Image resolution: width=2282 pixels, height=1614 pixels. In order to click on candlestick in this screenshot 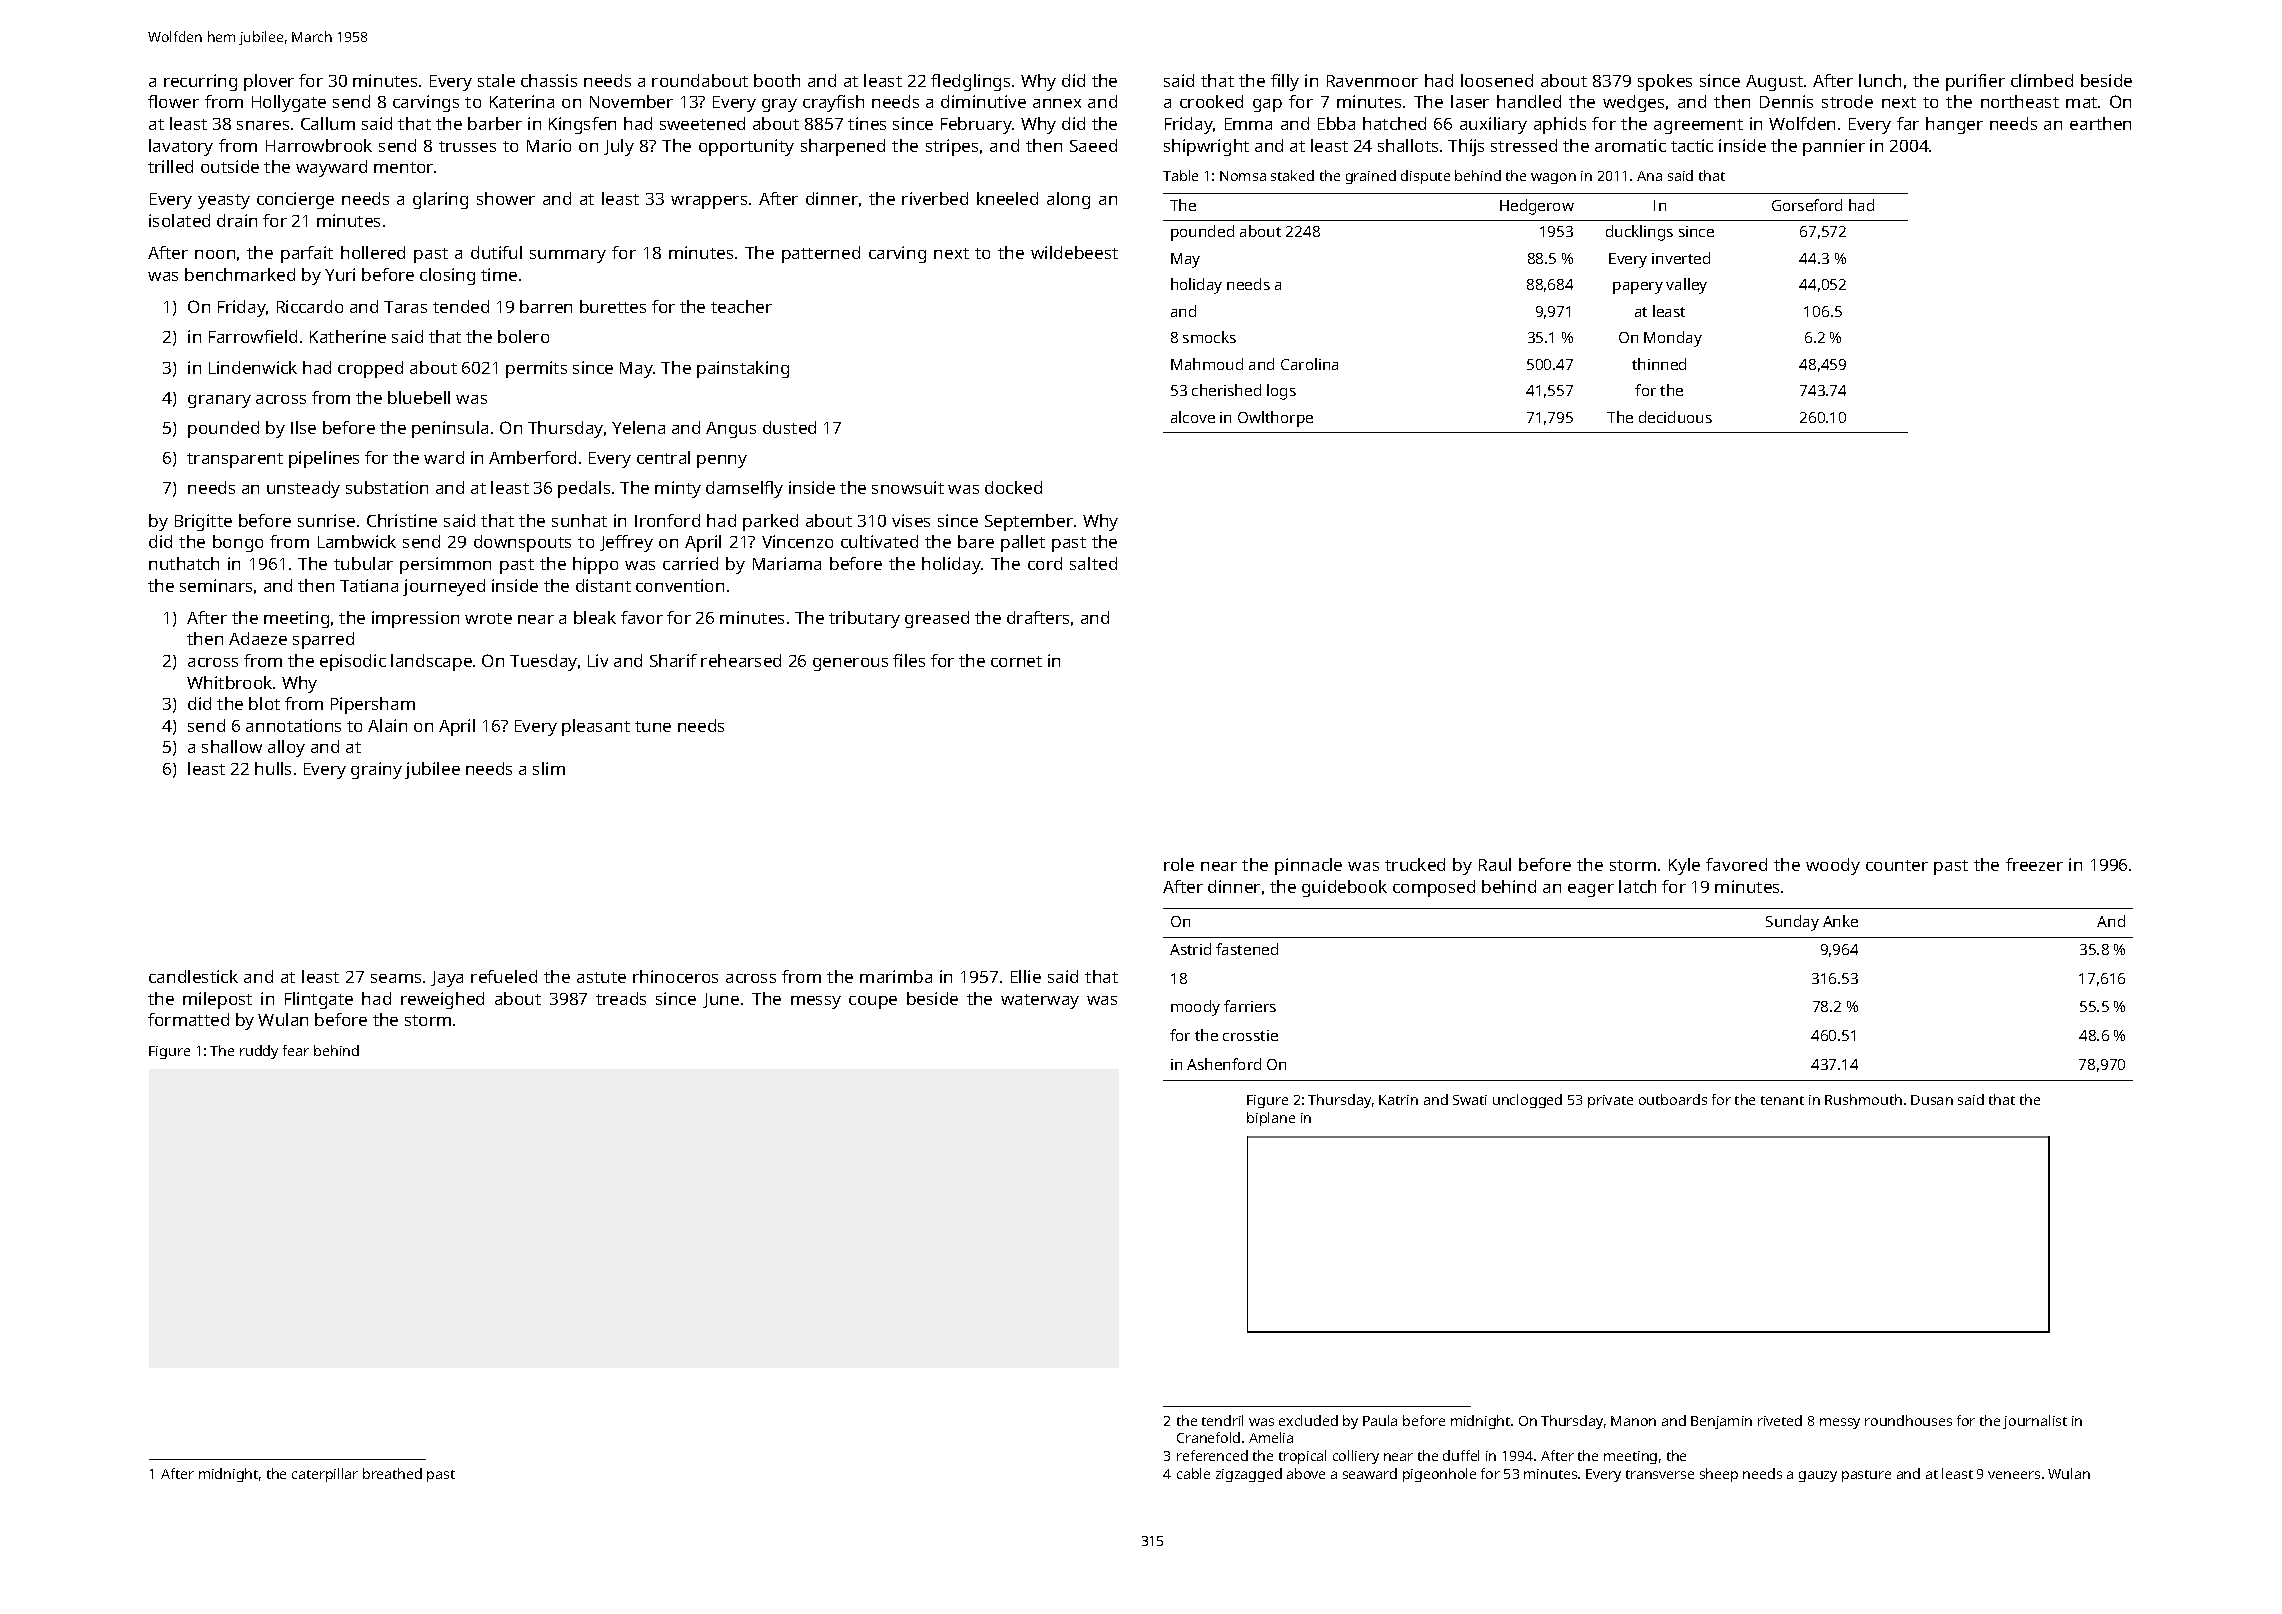, I will do `click(193, 976)`.
